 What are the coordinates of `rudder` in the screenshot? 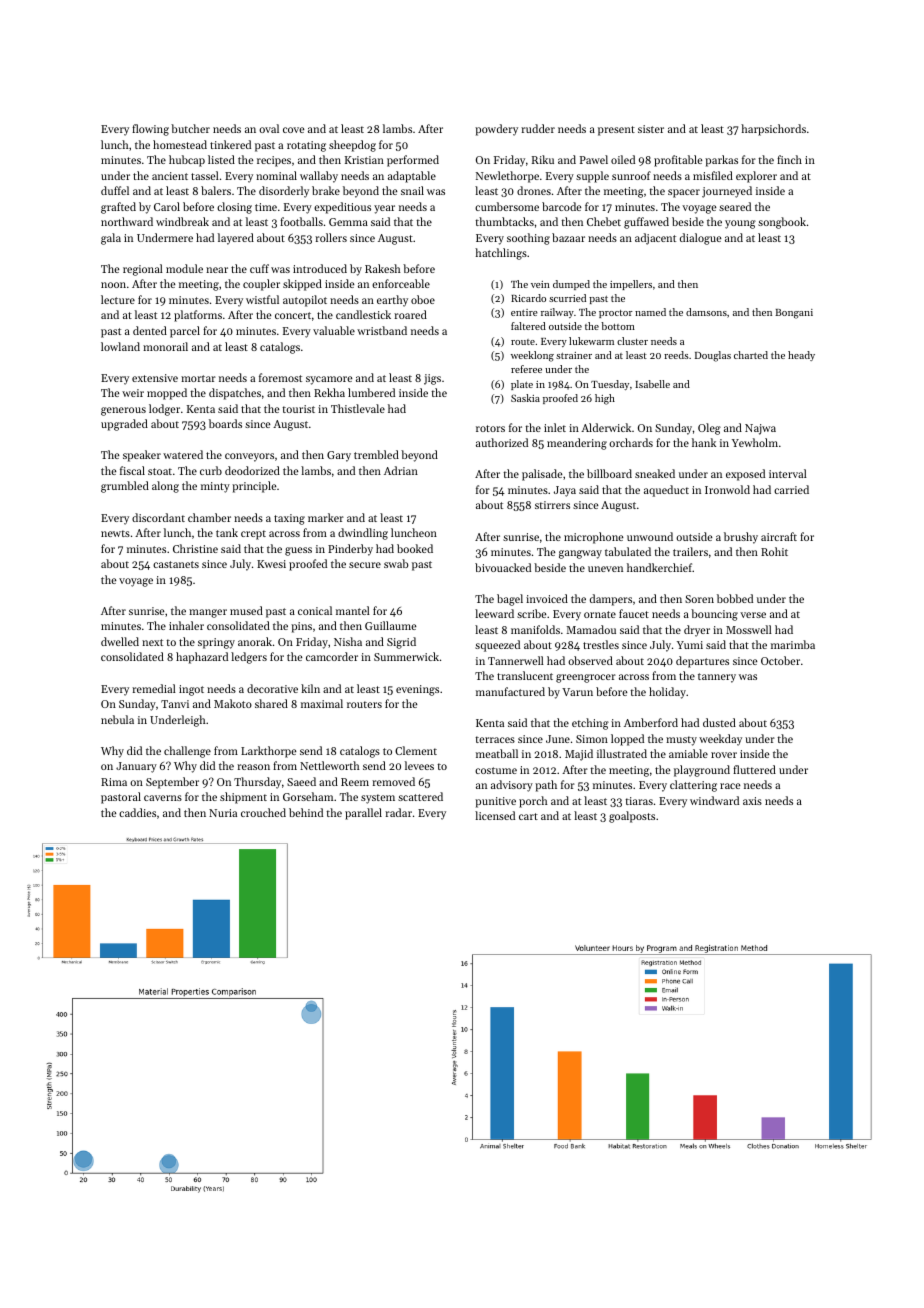 It's located at (538, 128).
